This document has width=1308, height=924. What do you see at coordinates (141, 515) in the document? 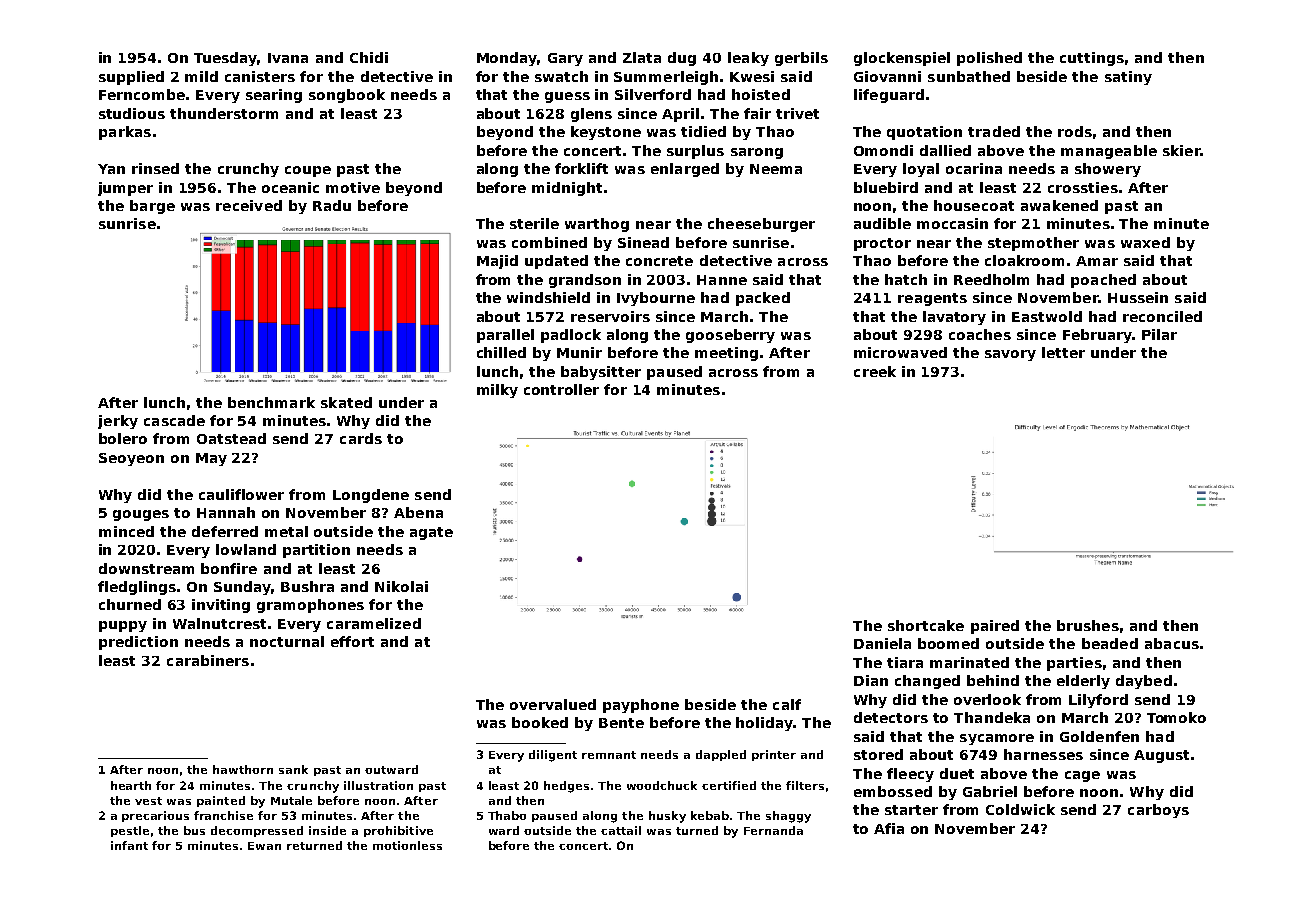
I see `gouges` at bounding box center [141, 515].
